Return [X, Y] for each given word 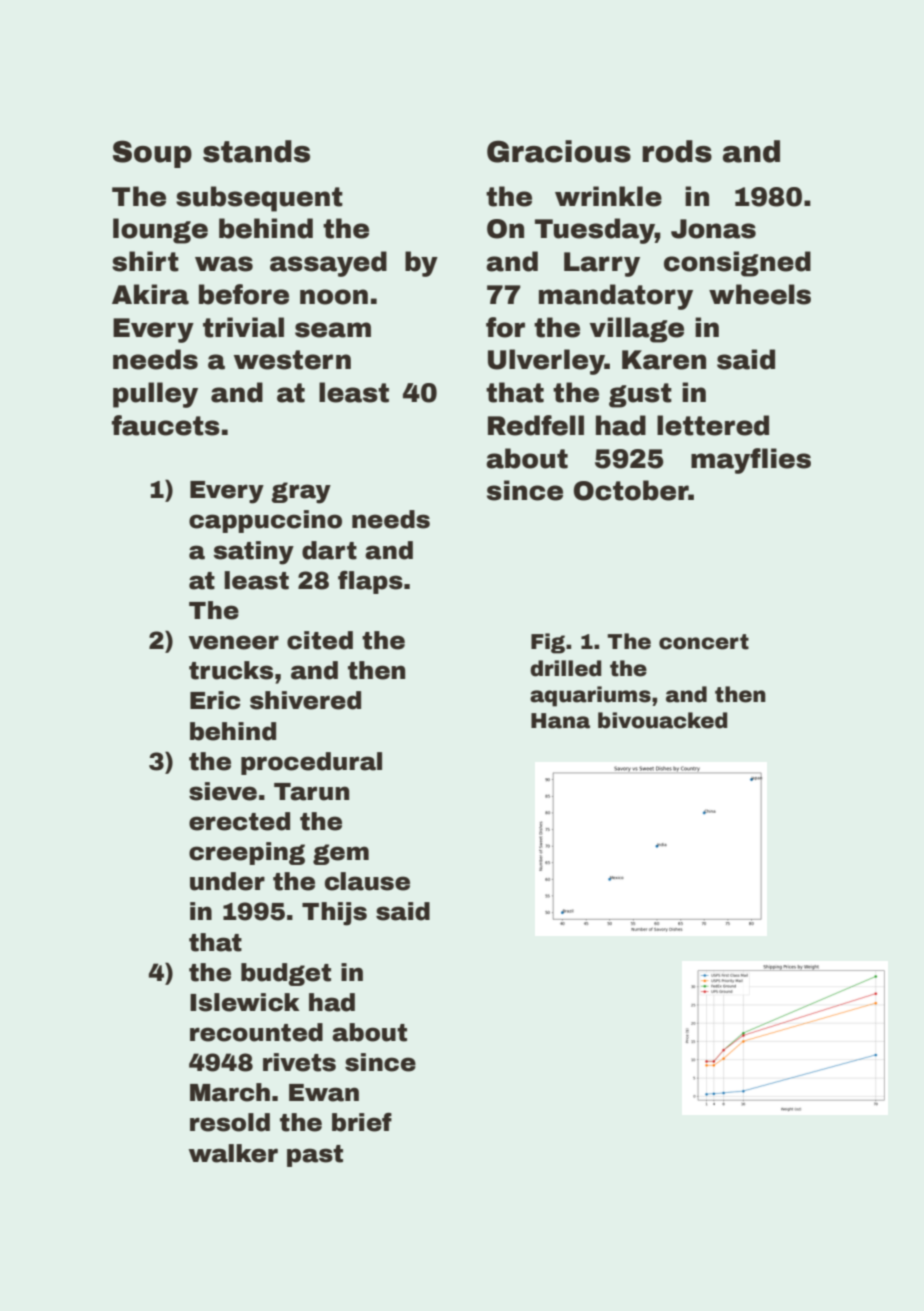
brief [362, 1122]
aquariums [590, 696]
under [227, 881]
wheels [760, 294]
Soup [152, 154]
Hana [560, 721]
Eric [215, 700]
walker [233, 1153]
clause [367, 881]
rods [677, 151]
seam [333, 330]
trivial [243, 327]
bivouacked [663, 720]
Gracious [559, 151]
